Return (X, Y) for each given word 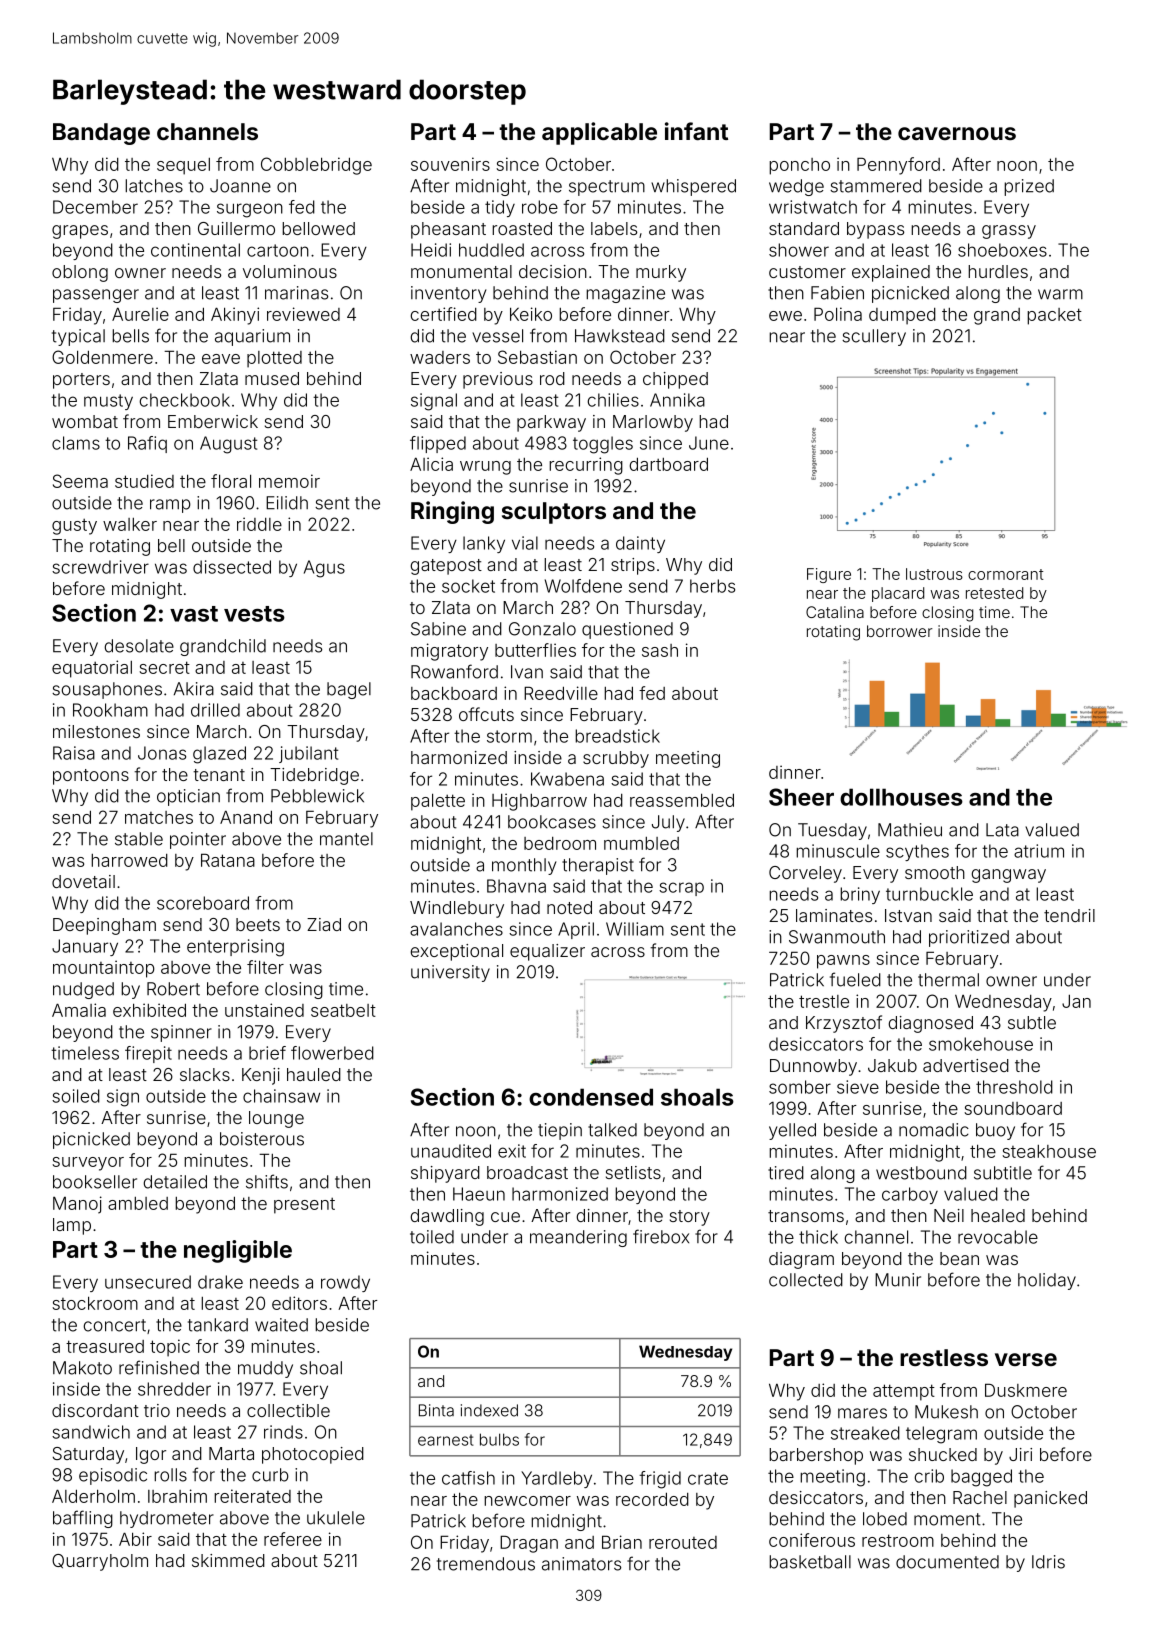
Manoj (77, 1205)
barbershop (816, 1456)
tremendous (486, 1564)
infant (696, 131)
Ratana (228, 860)
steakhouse (1049, 1151)
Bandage (101, 134)
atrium (1039, 851)
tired (786, 1173)
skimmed (228, 1560)
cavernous (957, 133)
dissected (232, 567)
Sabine (438, 629)
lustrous (934, 574)
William (635, 929)
